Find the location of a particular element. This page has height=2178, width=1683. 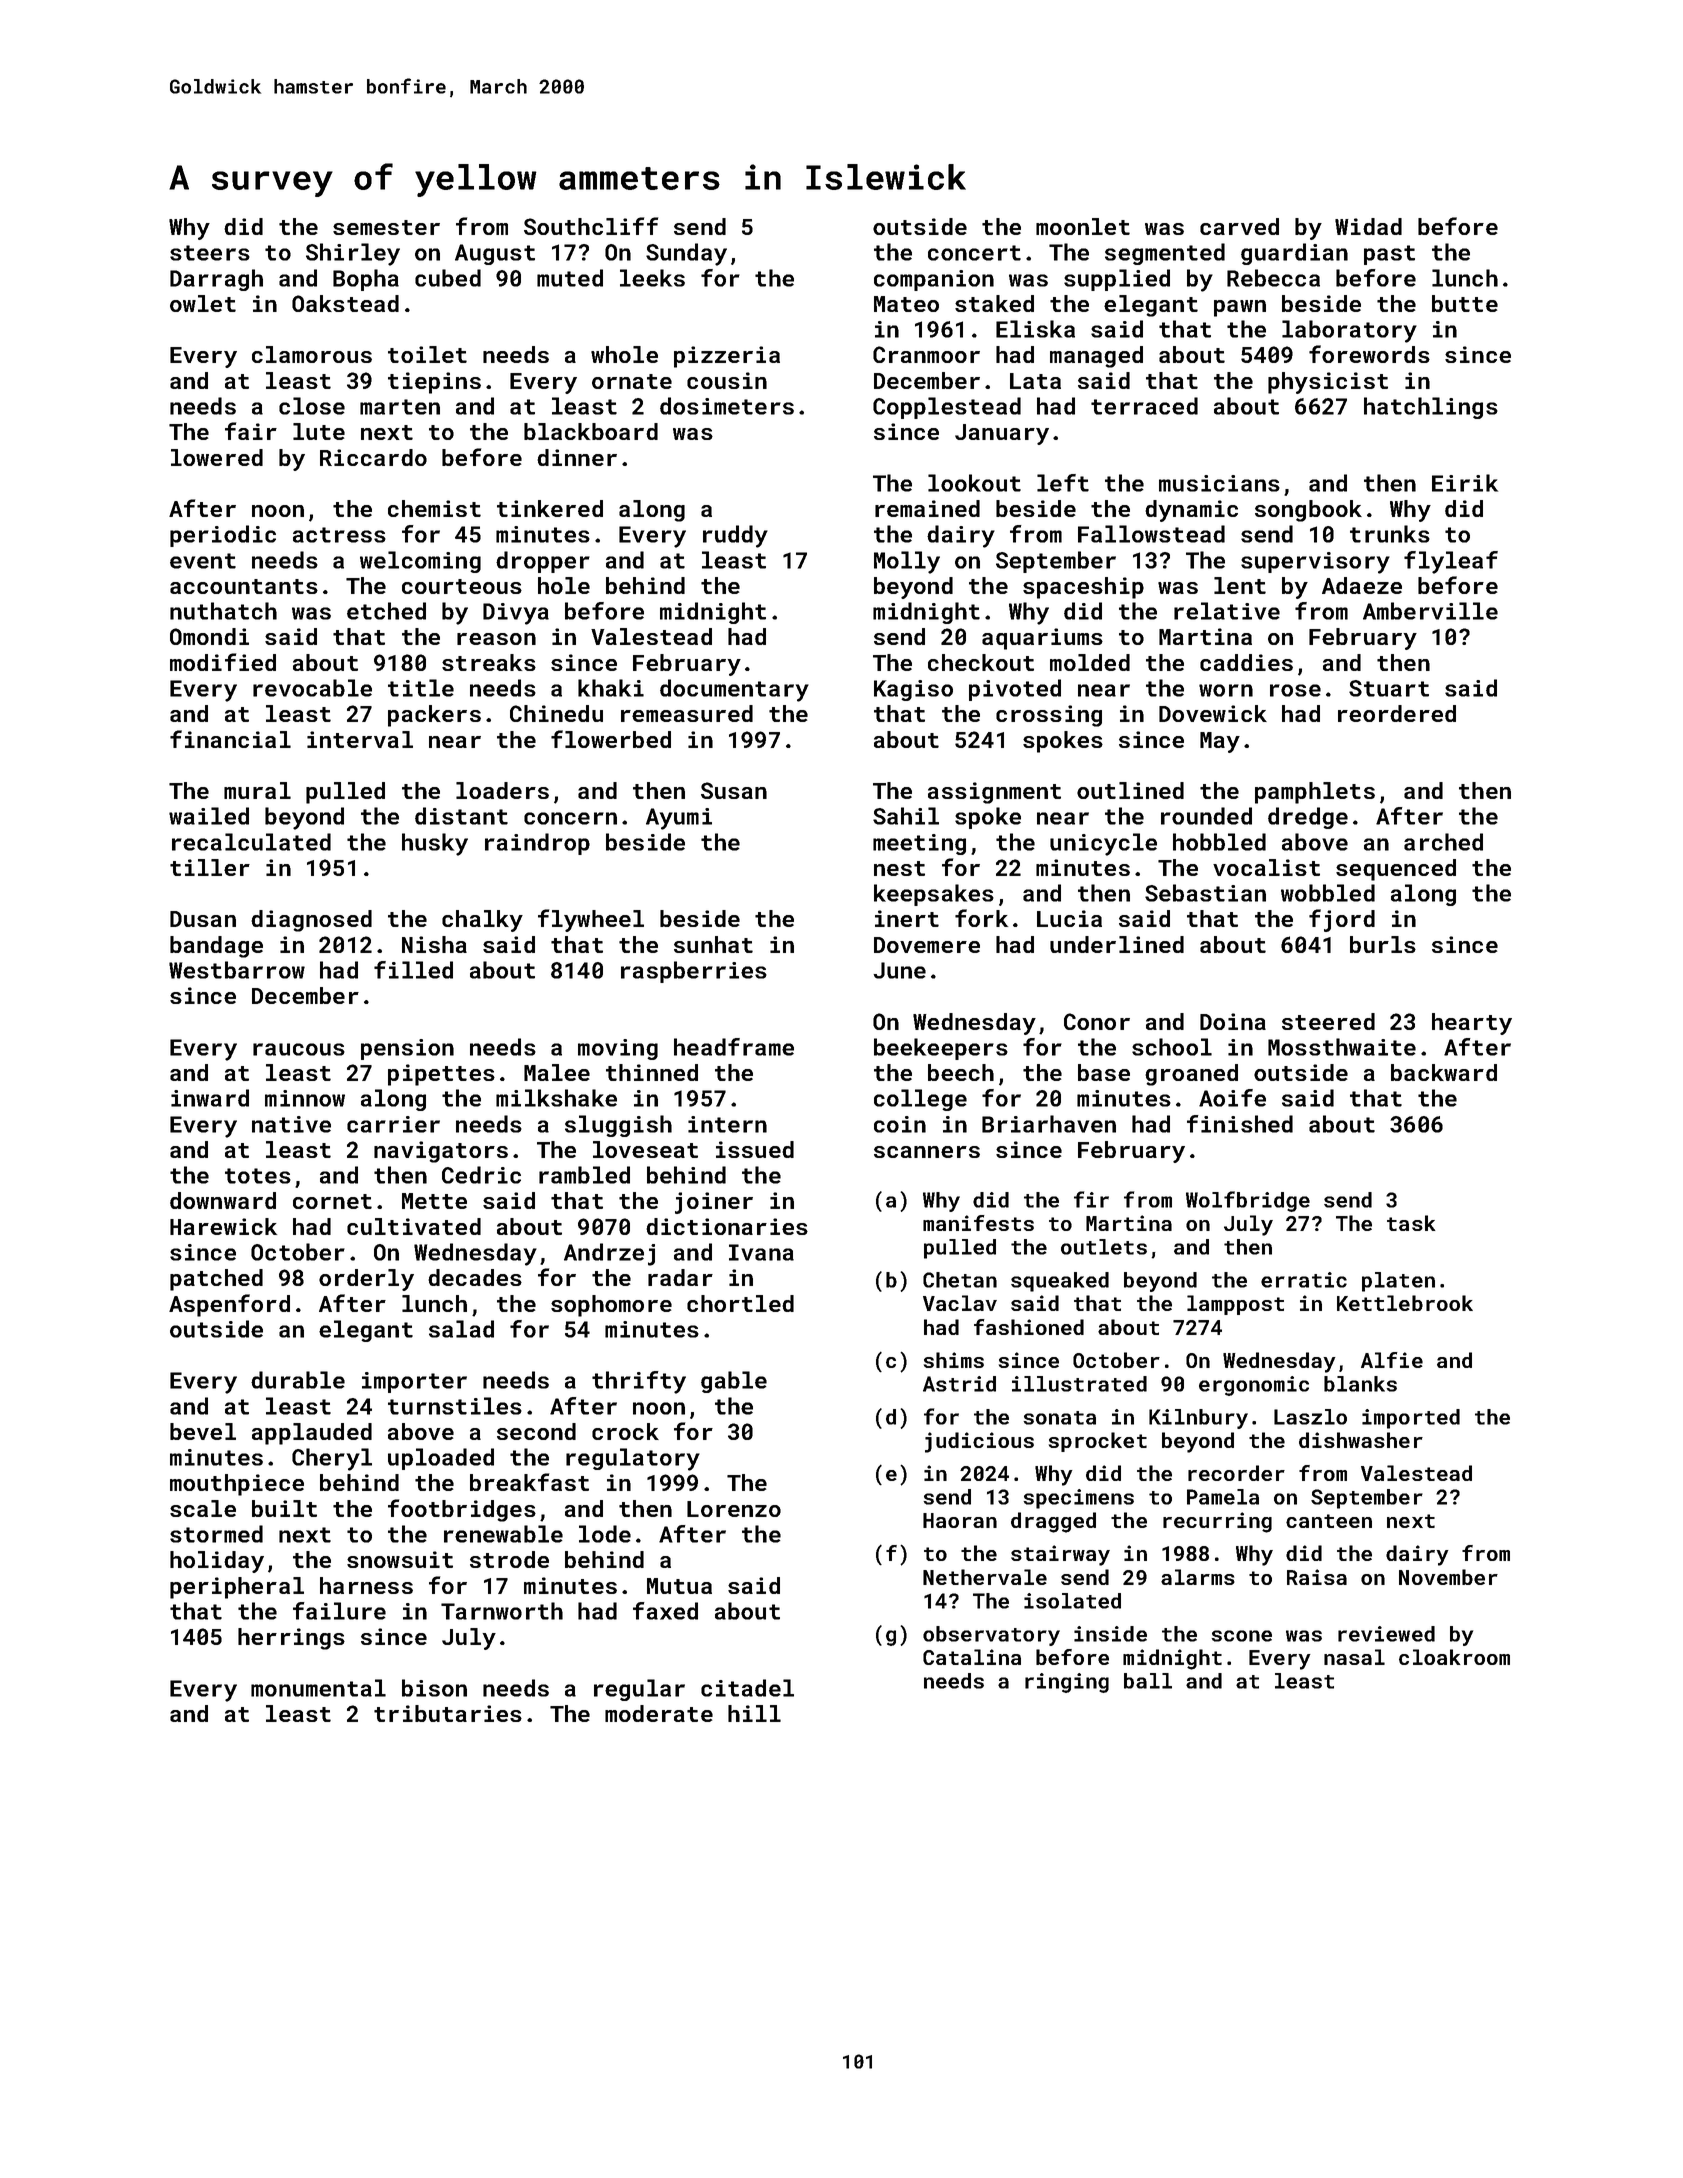

moonlet is located at coordinates (1083, 226).
